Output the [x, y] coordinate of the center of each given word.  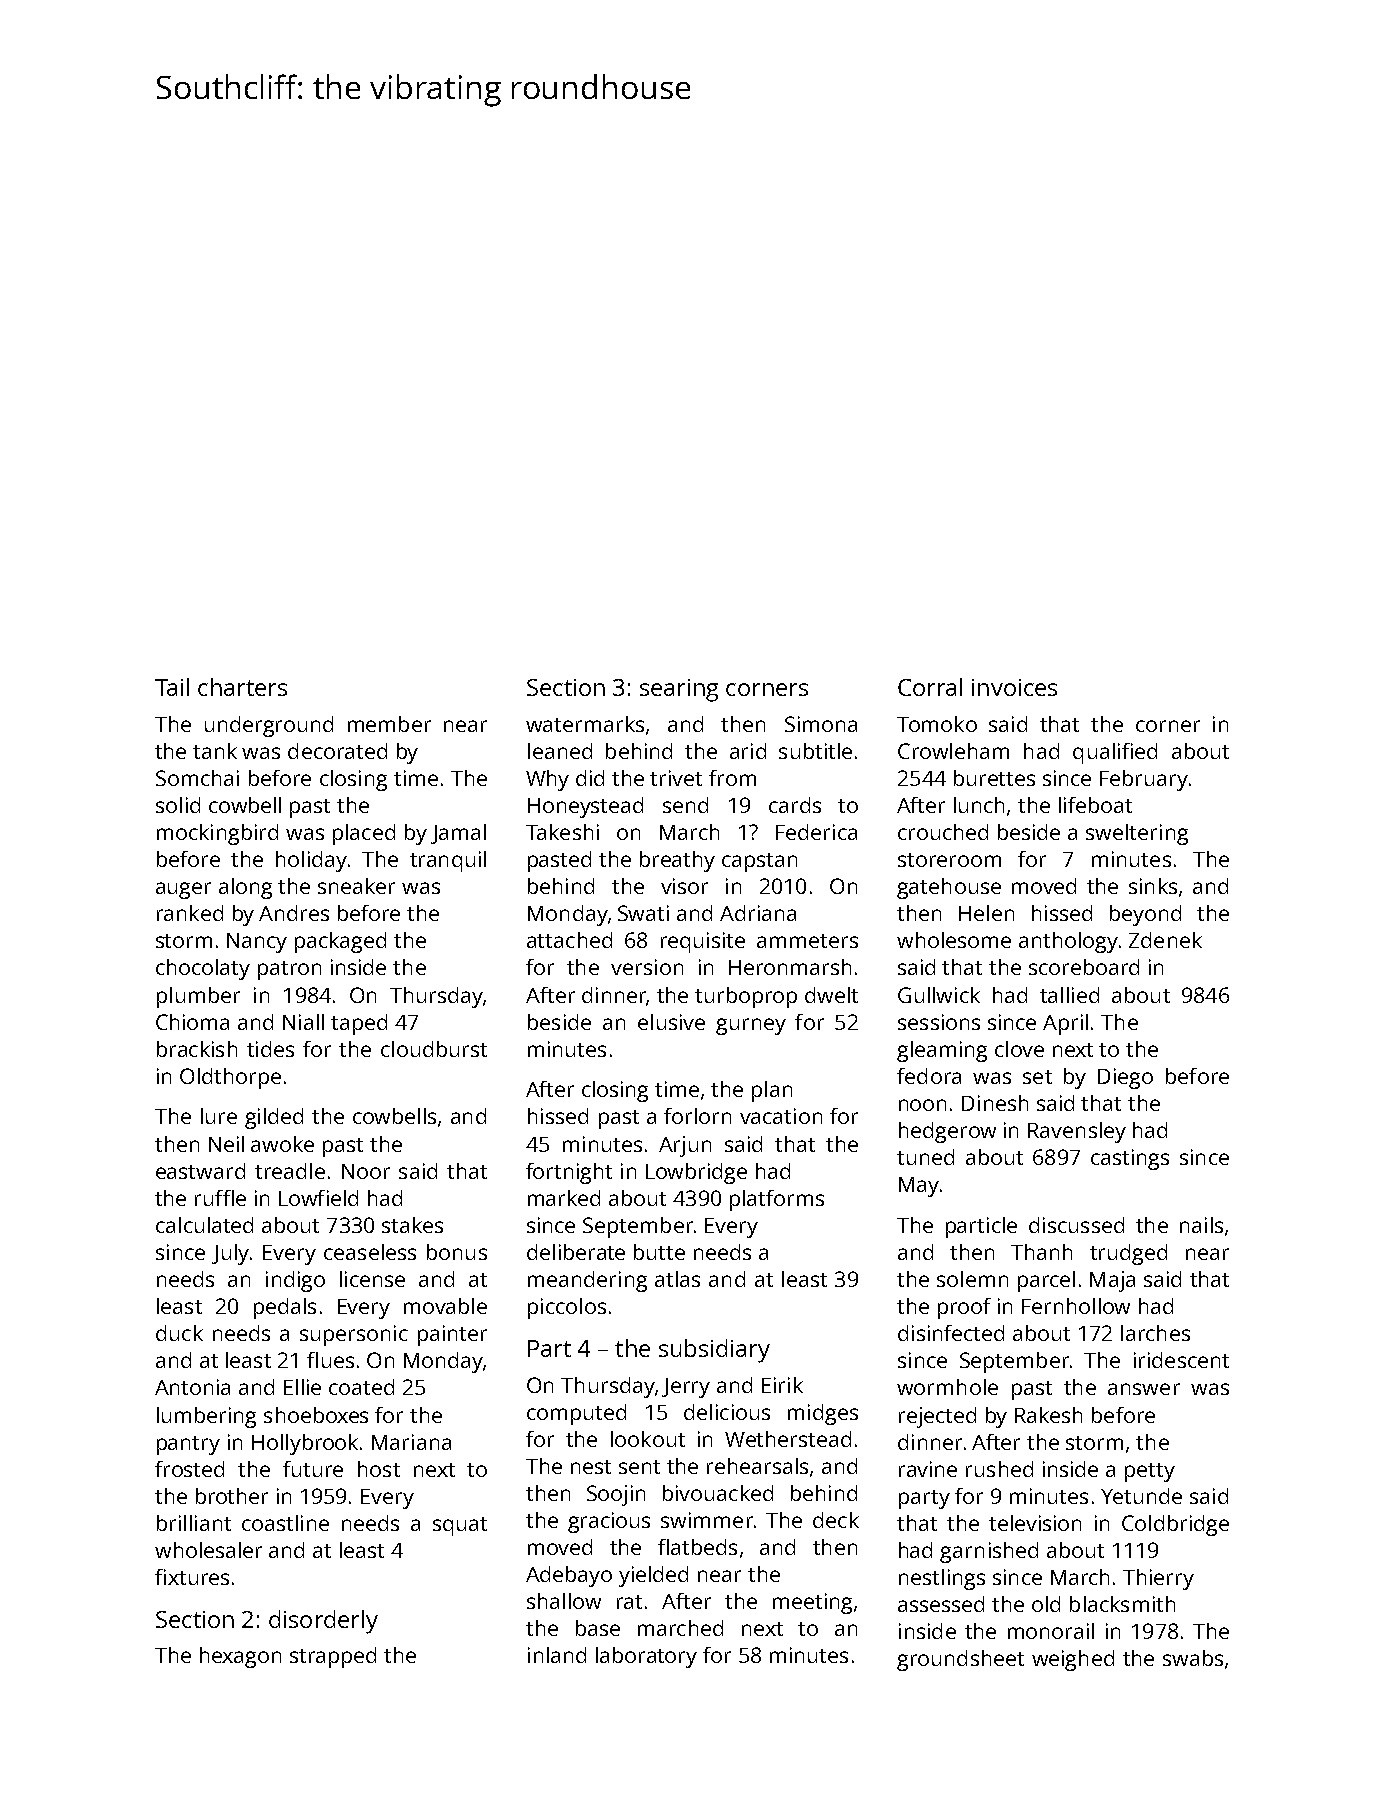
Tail [172, 687]
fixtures [192, 1577]
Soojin [616, 1495]
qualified [1115, 753]
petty [1150, 1472]
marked [564, 1198]
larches [1155, 1333]
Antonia [192, 1387]
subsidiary [714, 1351]
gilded [274, 1118]
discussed [1076, 1225]
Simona [821, 724]
